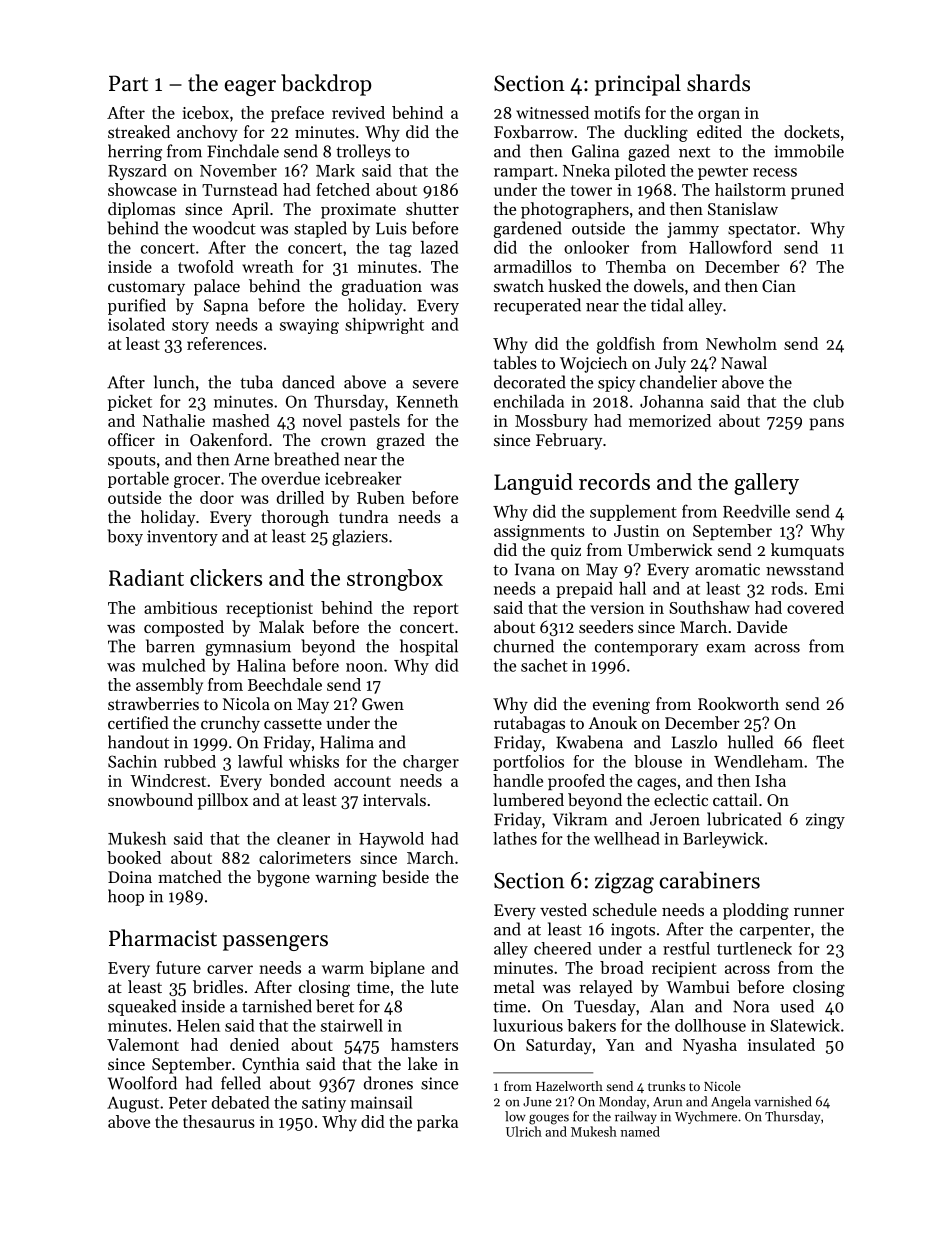  What do you see at coordinates (219, 1121) in the image?
I see `thesaurus` at bounding box center [219, 1121].
